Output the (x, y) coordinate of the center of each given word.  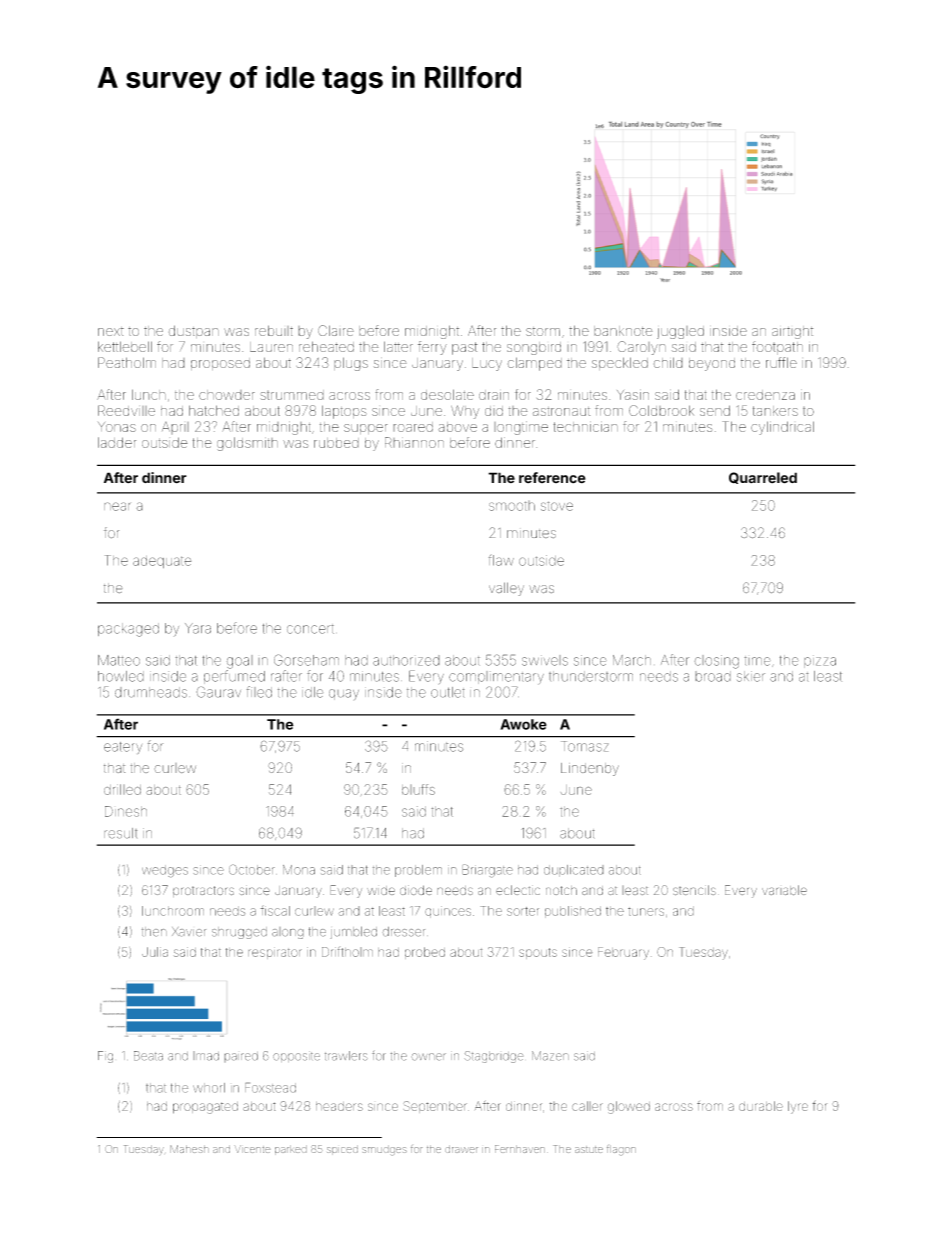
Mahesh (189, 1149)
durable (761, 1106)
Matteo (119, 660)
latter (398, 346)
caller (587, 1106)
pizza (820, 661)
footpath (777, 348)
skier (751, 676)
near (117, 506)
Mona (299, 870)
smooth (512, 506)
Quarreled (763, 478)
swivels (545, 660)
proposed (220, 364)
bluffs (418, 789)
